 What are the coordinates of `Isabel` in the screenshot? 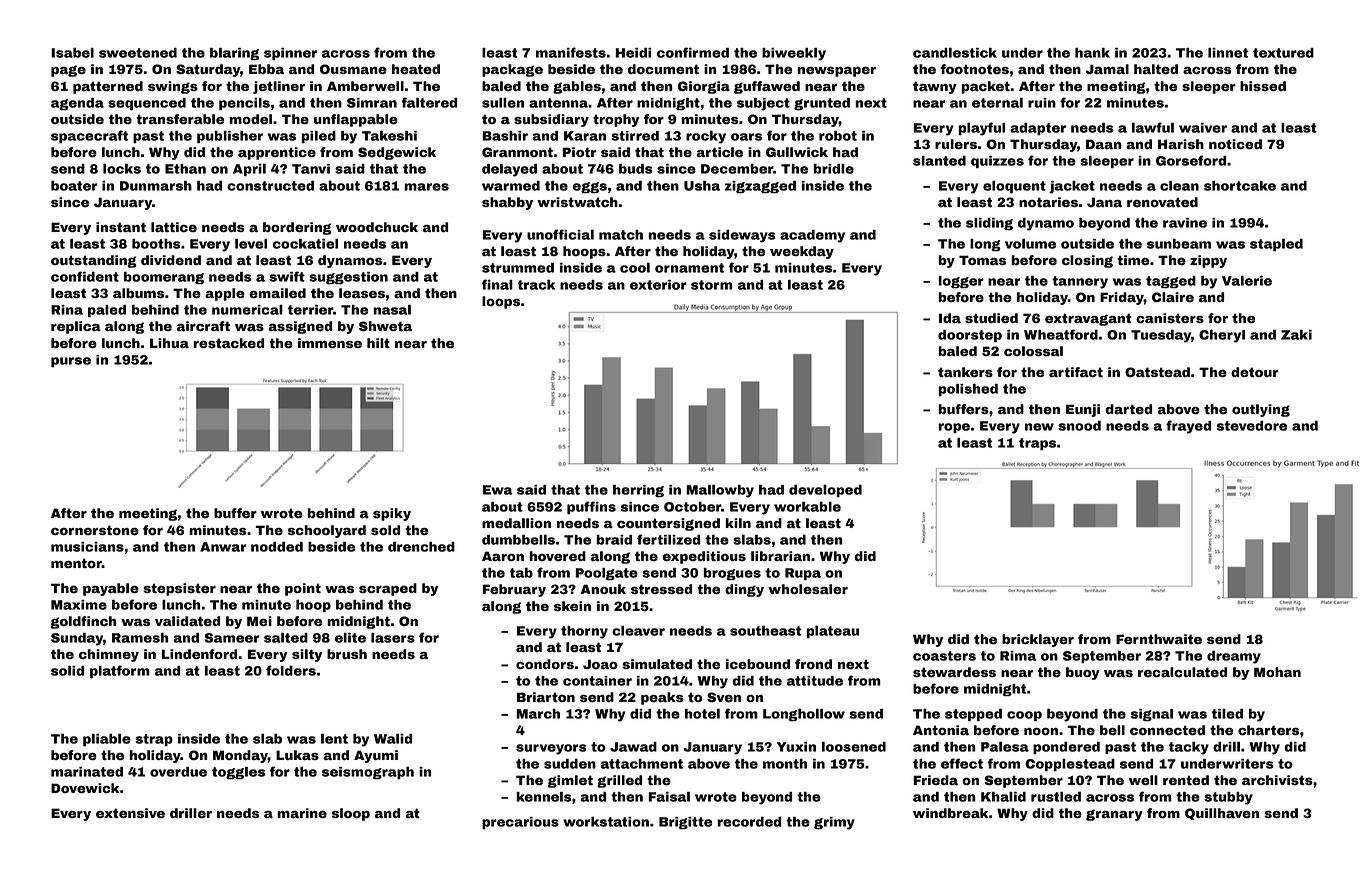 It's located at (72, 53).
